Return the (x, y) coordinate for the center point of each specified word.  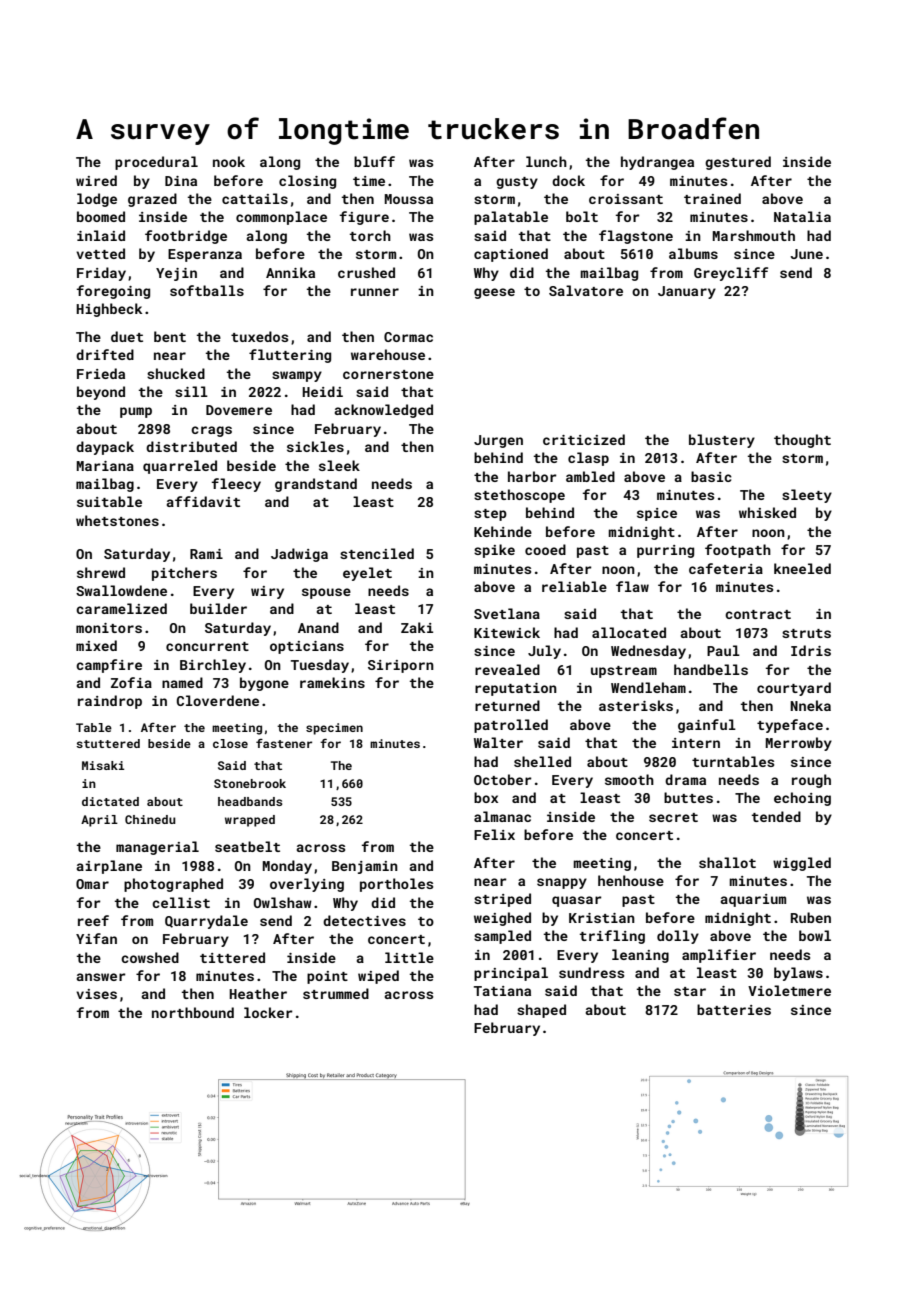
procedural (156, 163)
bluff (374, 161)
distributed (191, 446)
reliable (574, 586)
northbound (193, 1012)
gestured (738, 163)
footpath (738, 551)
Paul (723, 650)
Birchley (213, 666)
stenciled (377, 553)
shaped (541, 1011)
